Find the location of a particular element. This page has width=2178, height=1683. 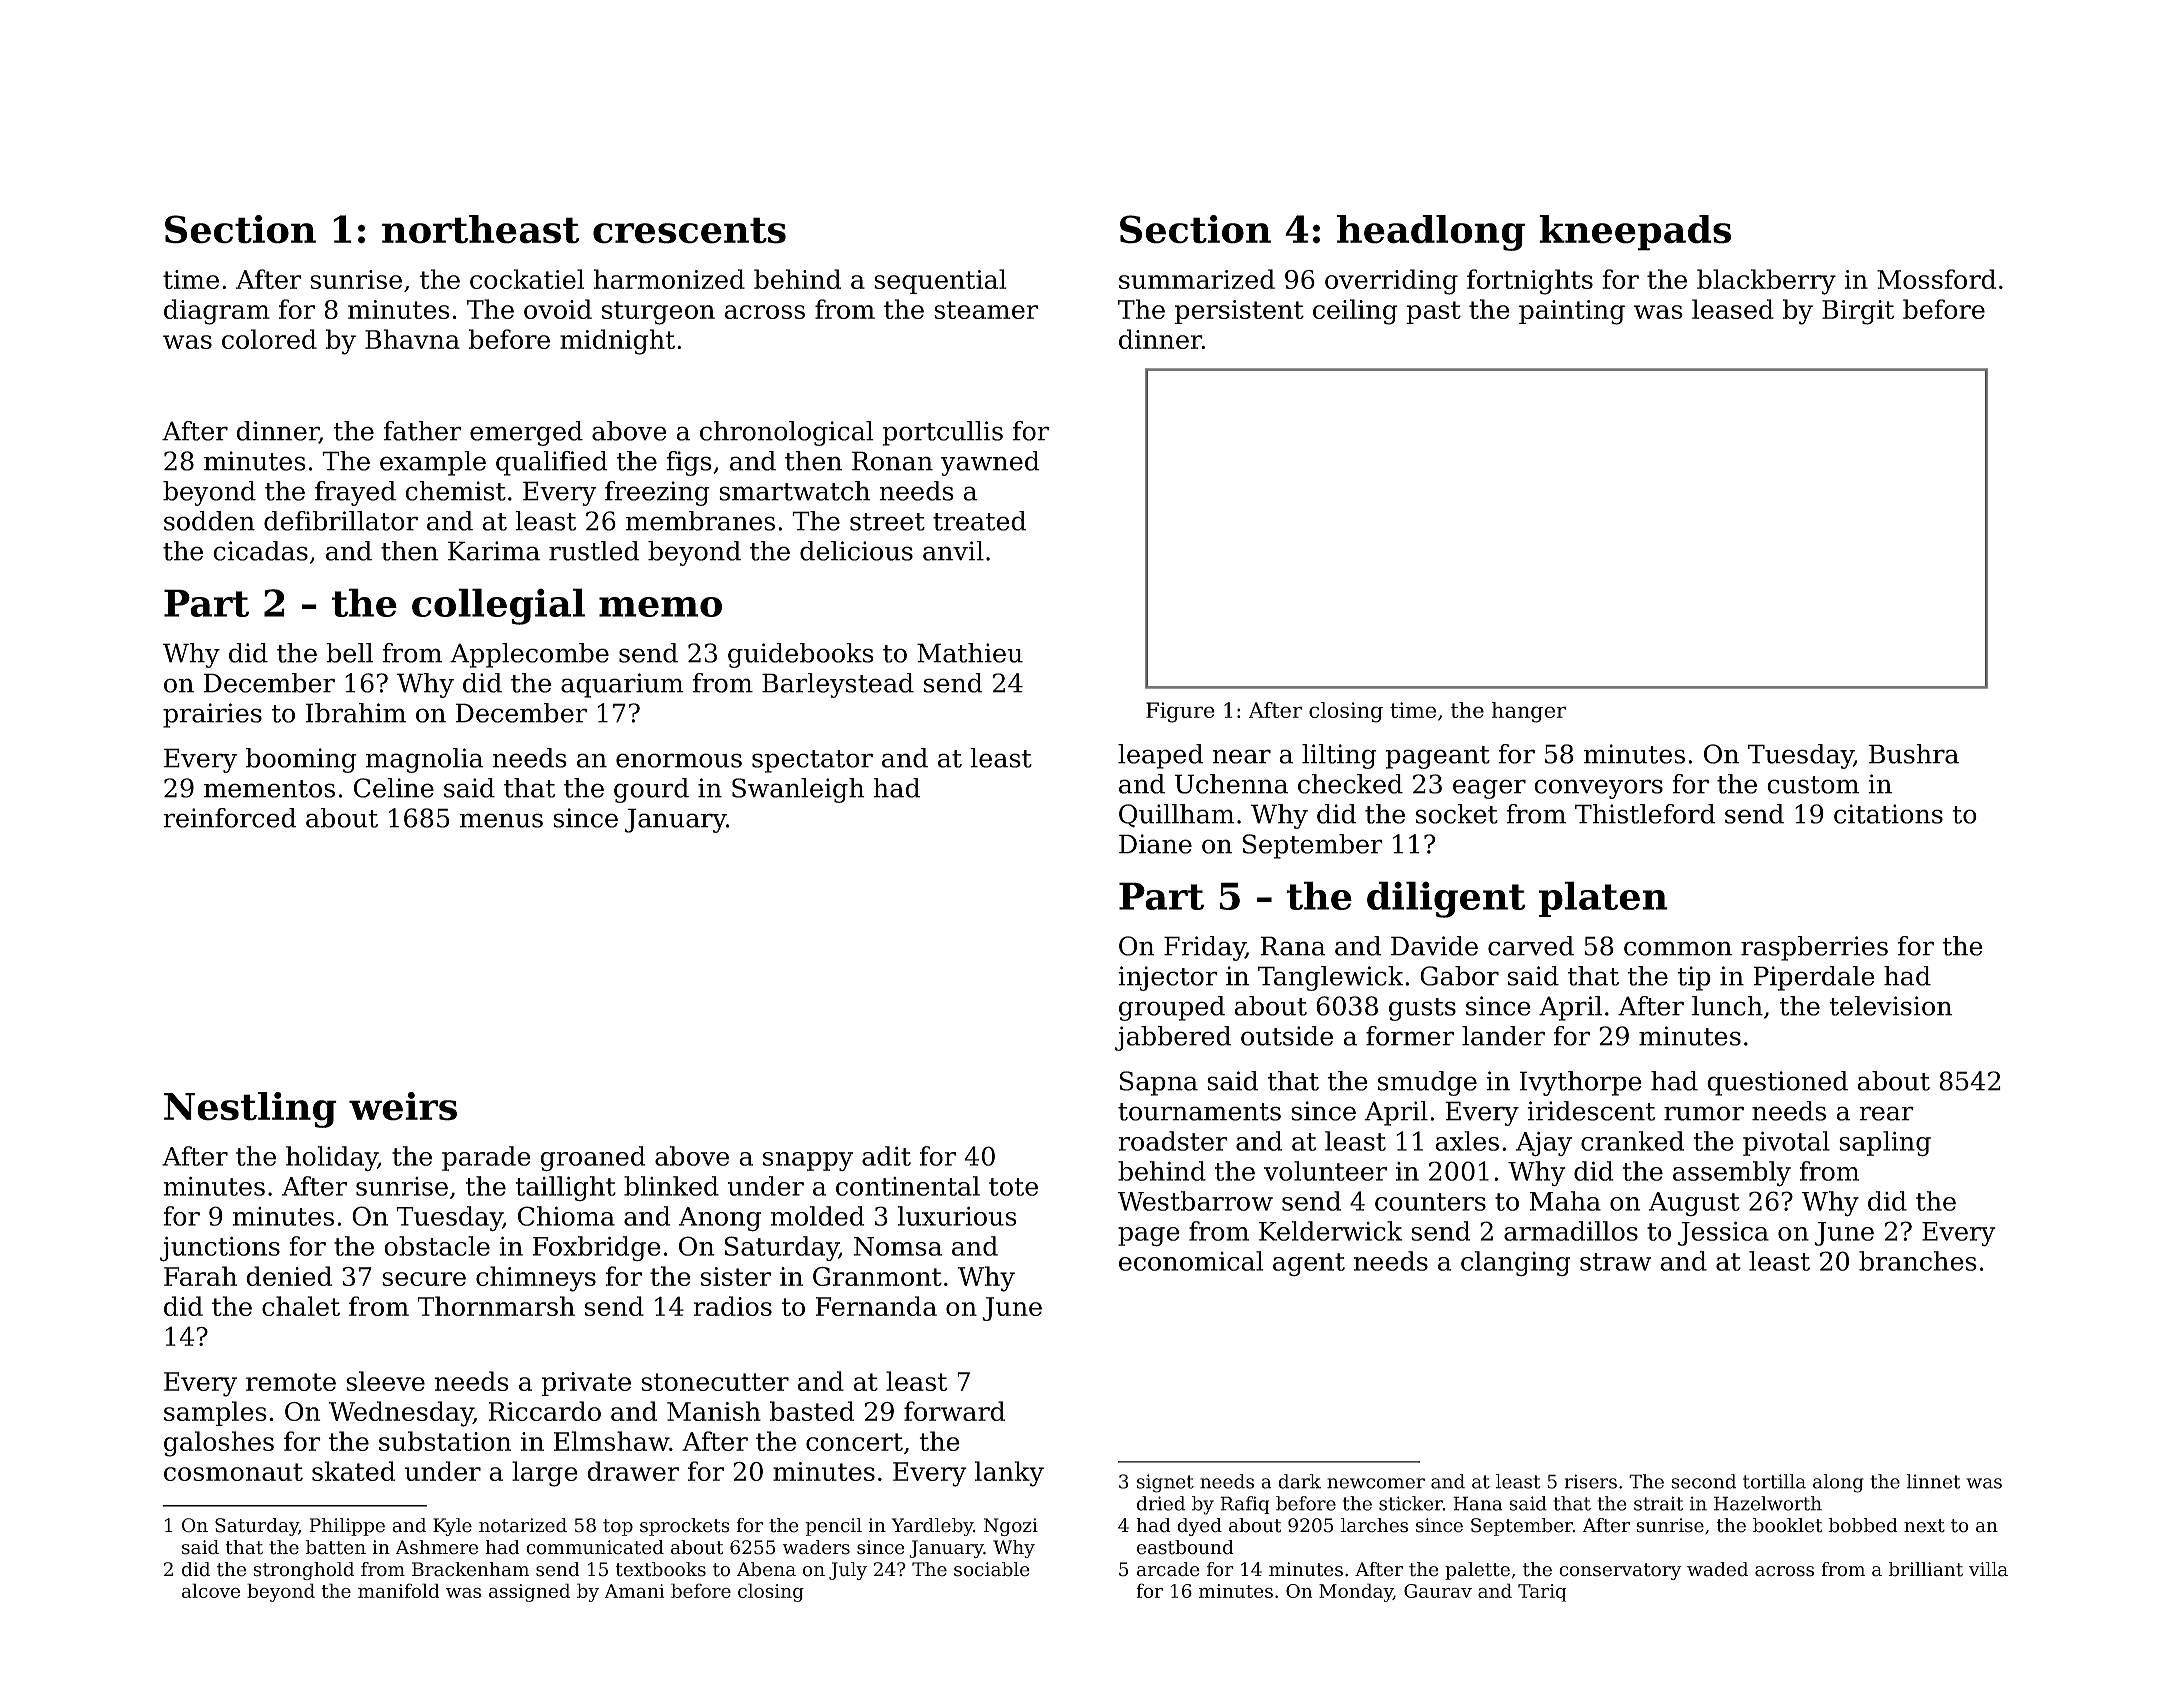

Yardleby is located at coordinates (932, 1527).
